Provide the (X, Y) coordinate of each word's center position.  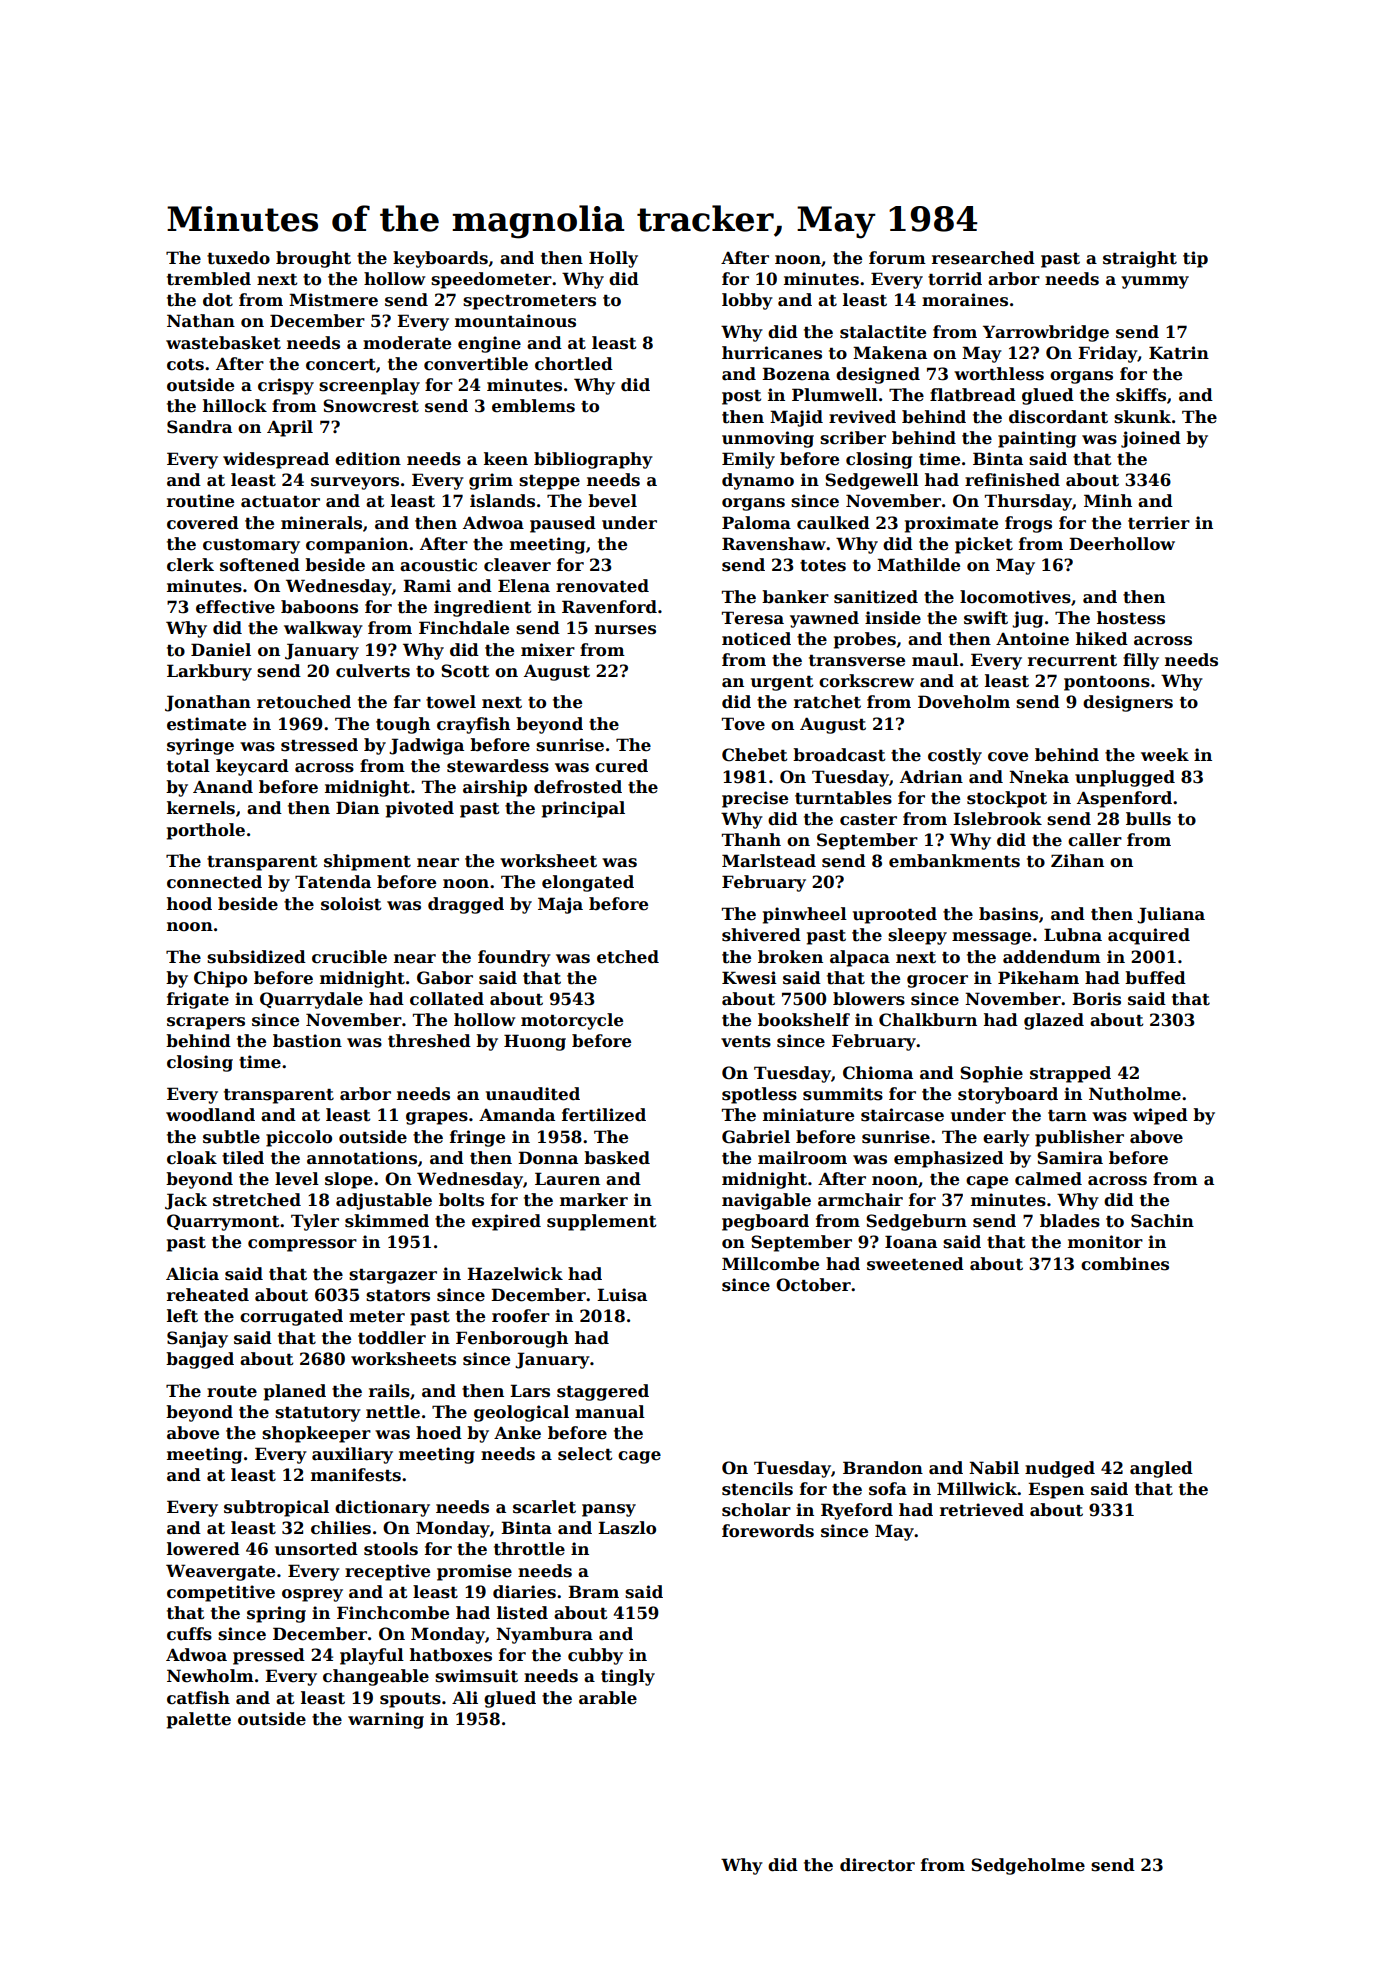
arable (608, 1698)
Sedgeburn (916, 1222)
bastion (307, 1041)
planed (295, 1392)
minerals (321, 523)
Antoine (1032, 639)
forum (897, 258)
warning (386, 1720)
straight (1140, 259)
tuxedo (238, 258)
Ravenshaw (774, 544)
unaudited (533, 1094)
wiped (1160, 1116)
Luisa (622, 1295)
